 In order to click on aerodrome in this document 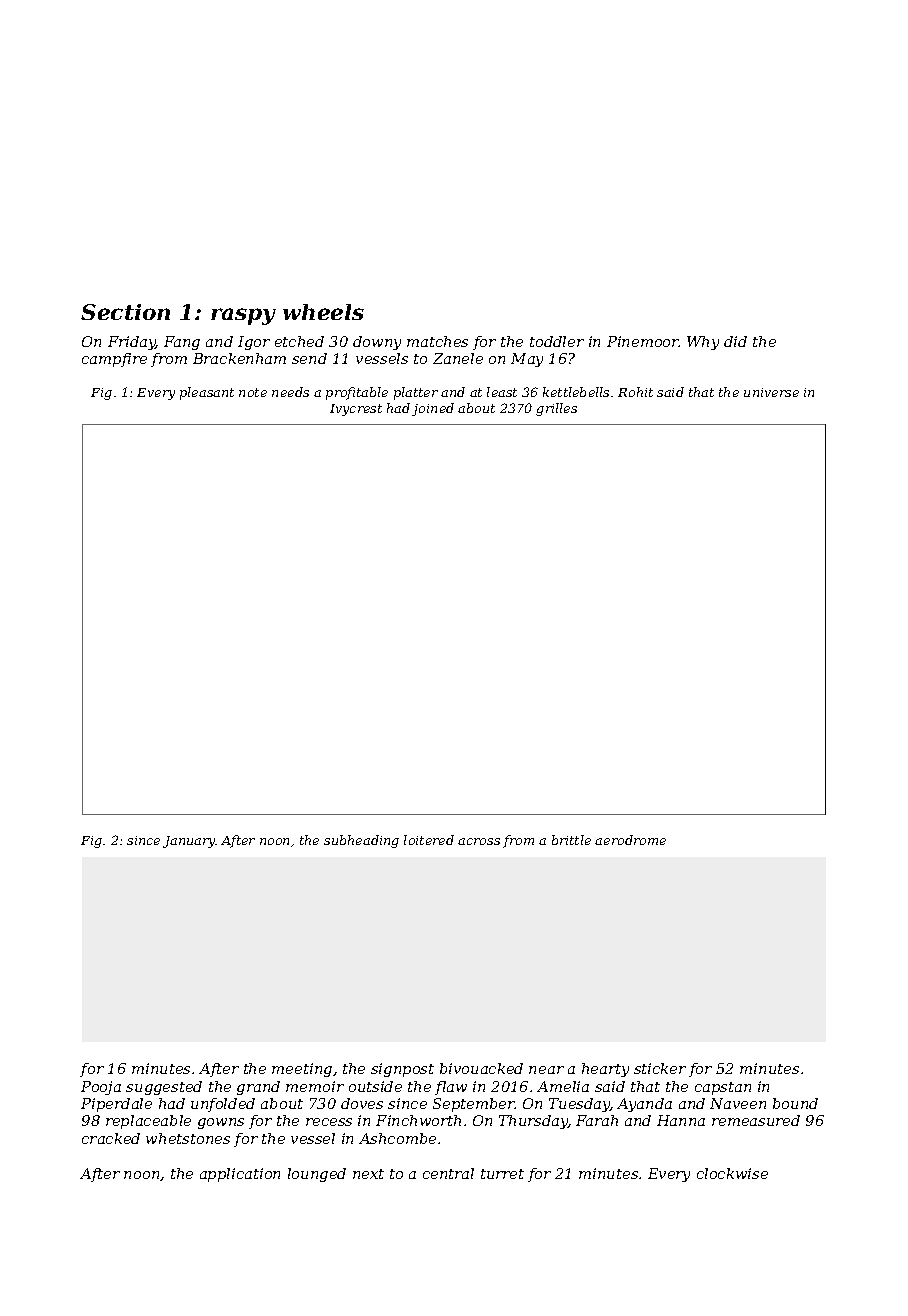, I will do `click(630, 840)`.
